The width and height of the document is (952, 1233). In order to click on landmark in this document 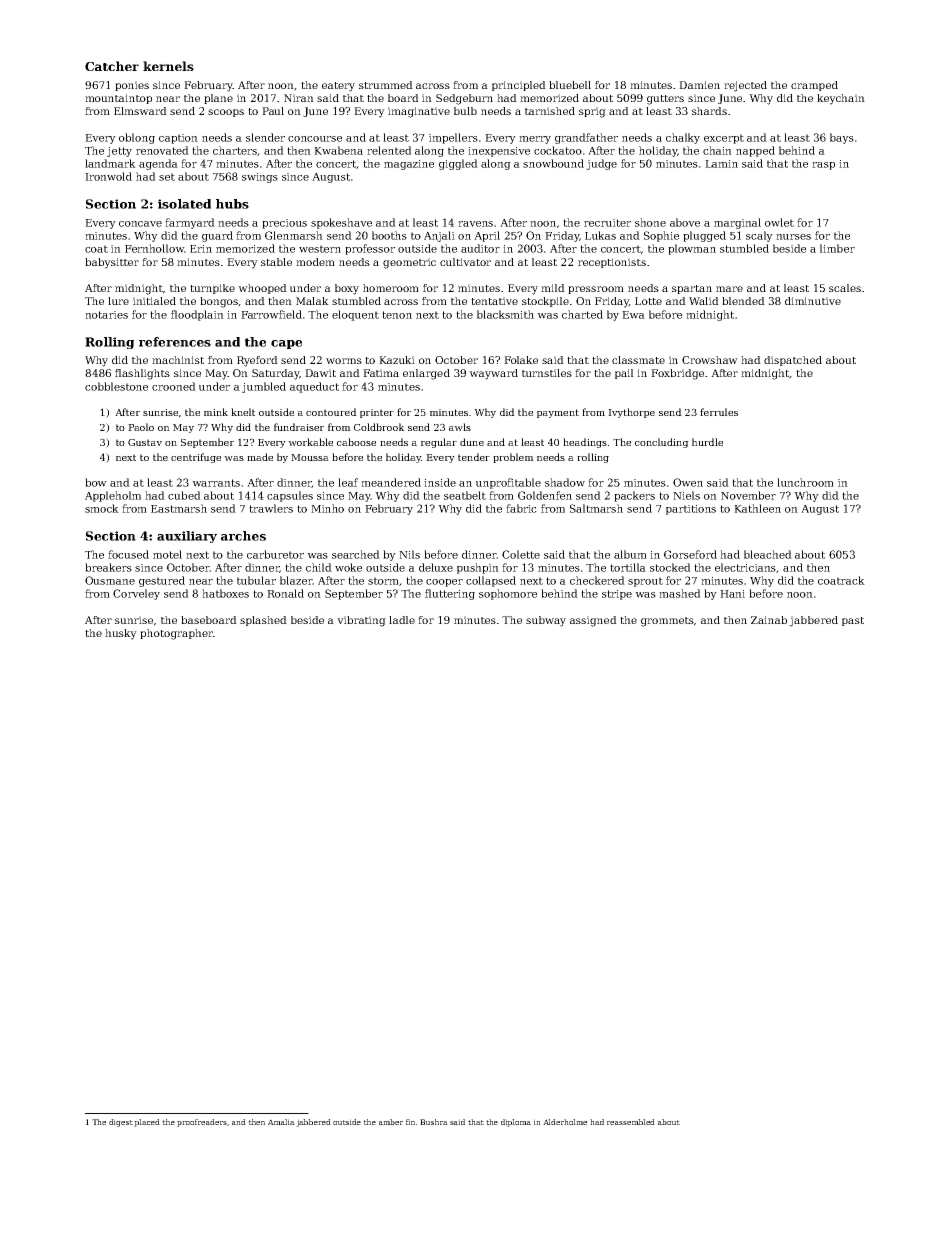, I will do `click(110, 163)`.
